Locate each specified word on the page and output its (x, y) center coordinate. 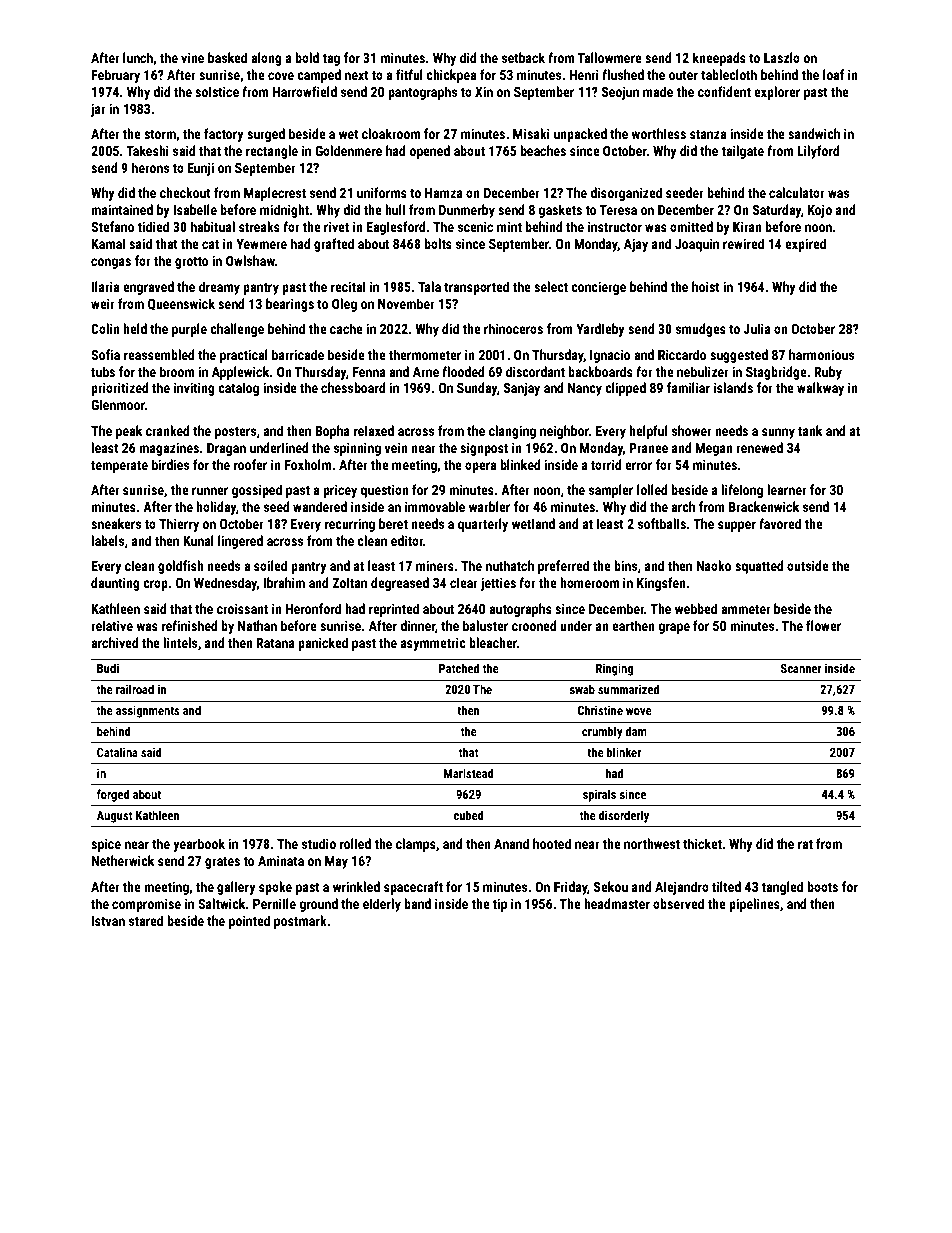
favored (780, 523)
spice (106, 845)
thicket (702, 843)
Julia (757, 328)
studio (319, 843)
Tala (429, 286)
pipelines (754, 905)
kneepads (719, 59)
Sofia (105, 354)
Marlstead (469, 773)
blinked (520, 464)
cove (281, 76)
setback (523, 57)
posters (235, 433)
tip (499, 905)
